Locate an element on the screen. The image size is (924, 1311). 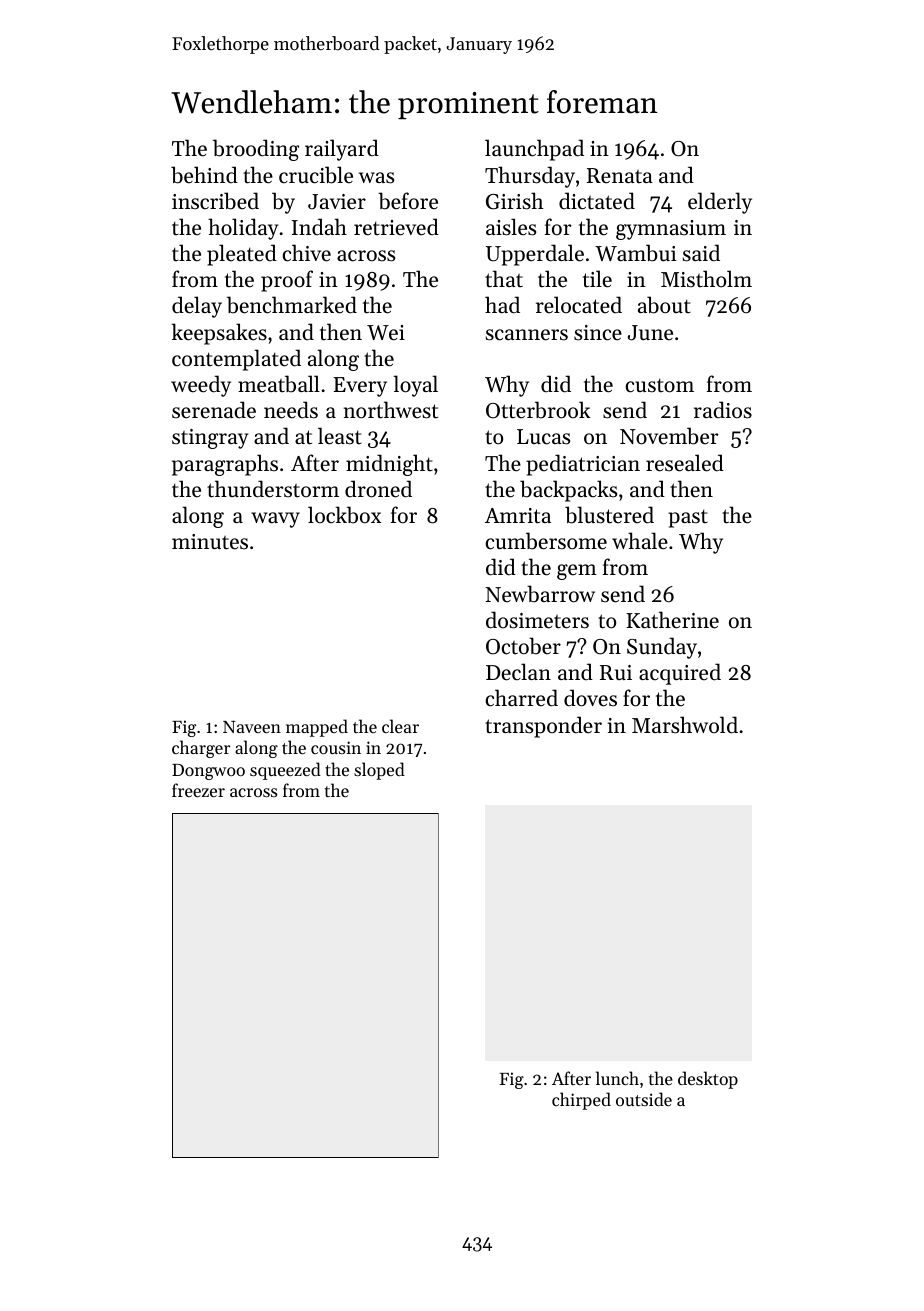
chirped is located at coordinates (581, 1101).
